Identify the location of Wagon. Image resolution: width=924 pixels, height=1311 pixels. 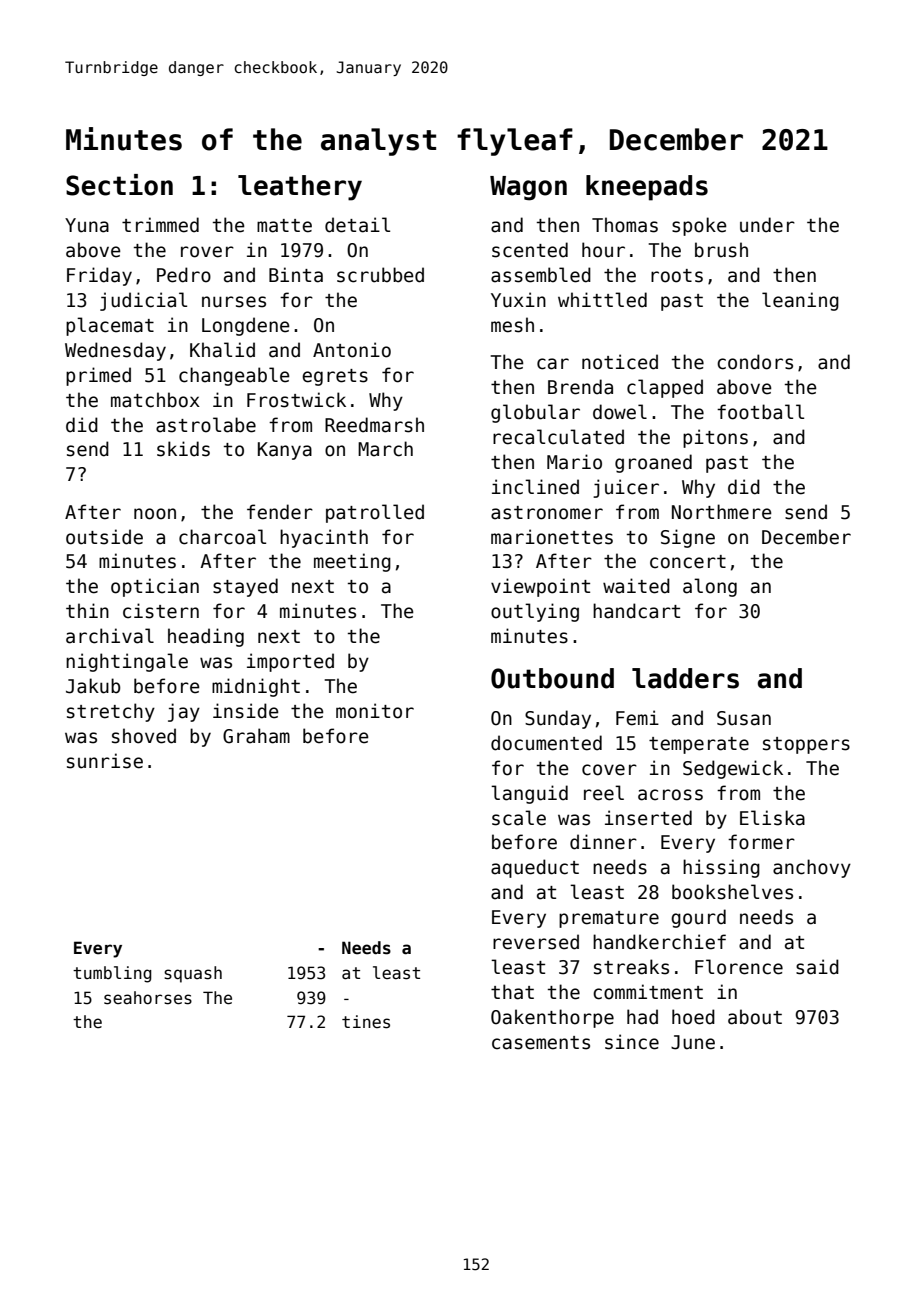
(528, 188).
